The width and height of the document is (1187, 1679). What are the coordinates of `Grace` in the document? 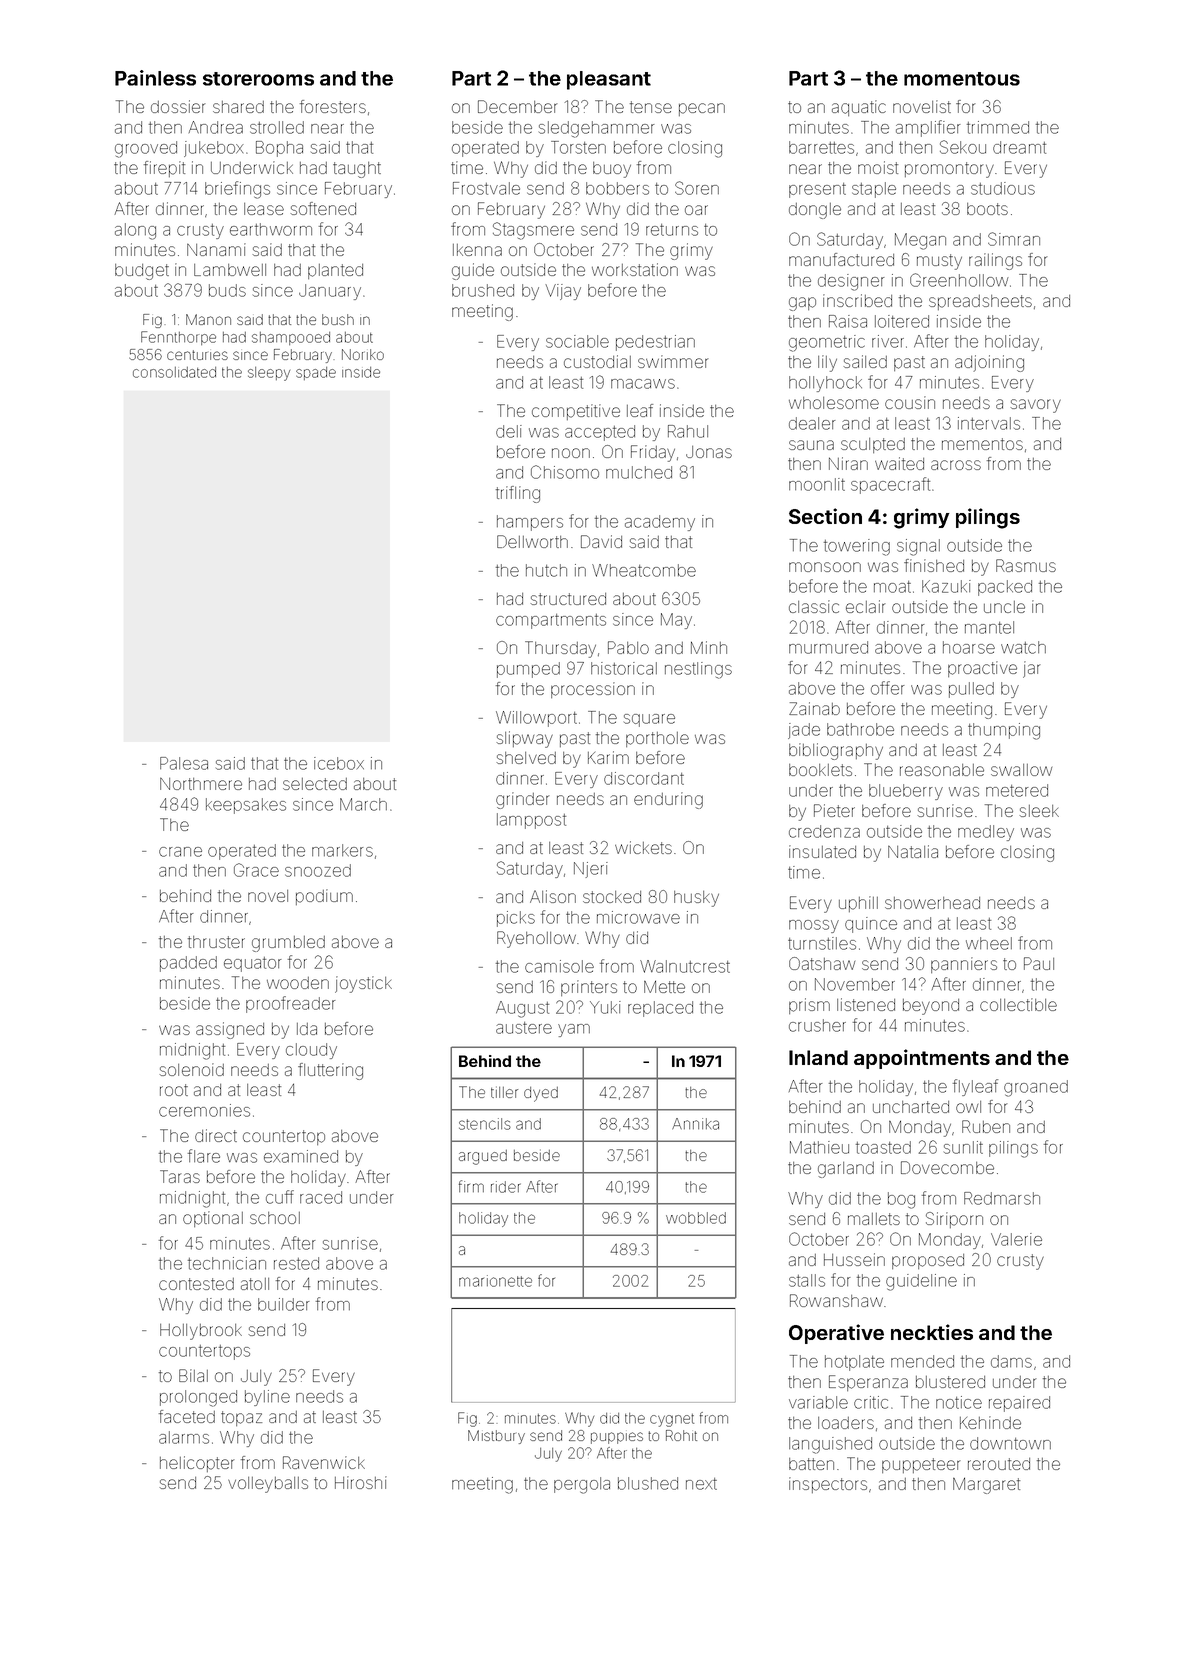 It's located at (256, 870).
